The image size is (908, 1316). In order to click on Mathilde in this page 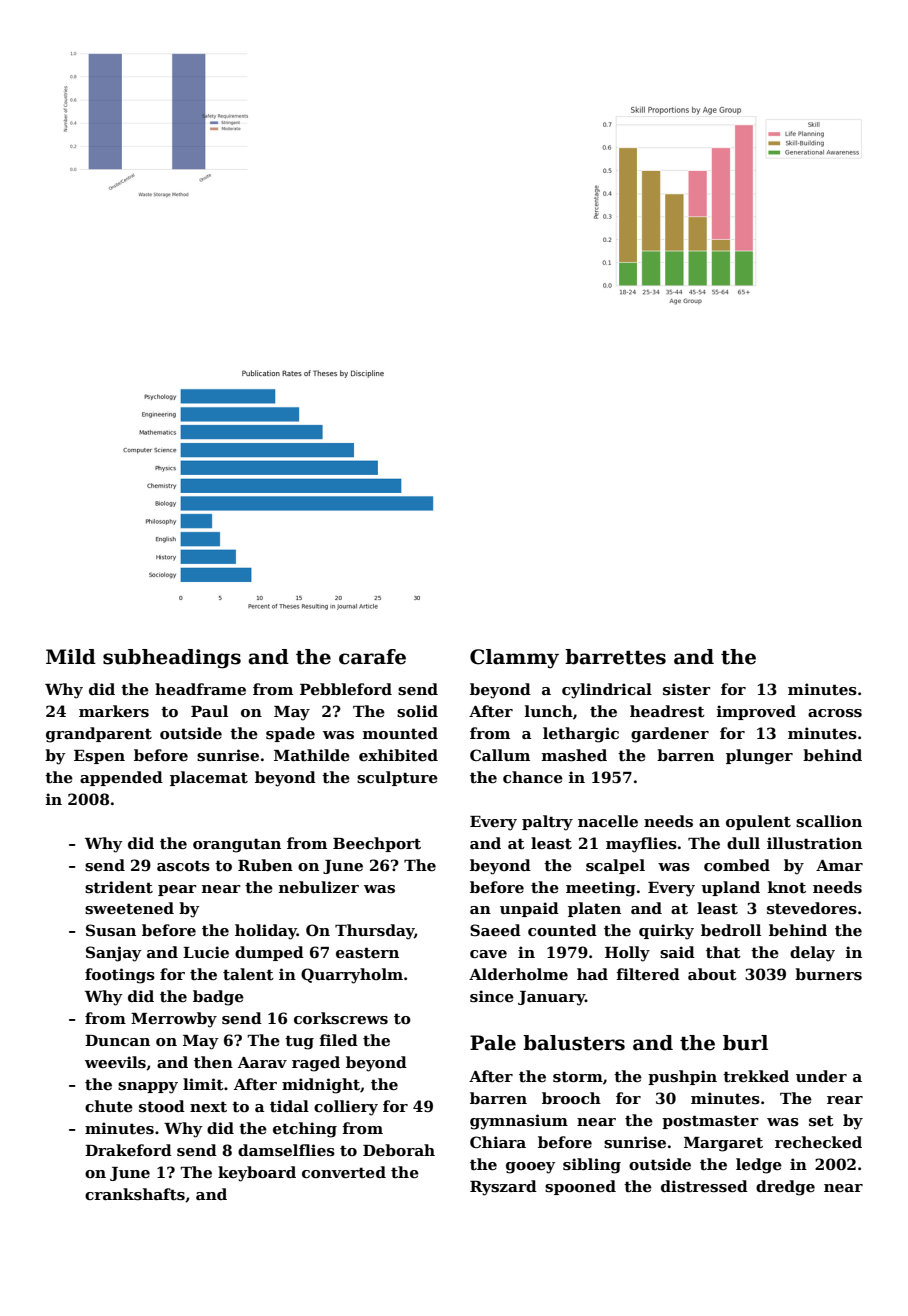, I will do `click(312, 755)`.
